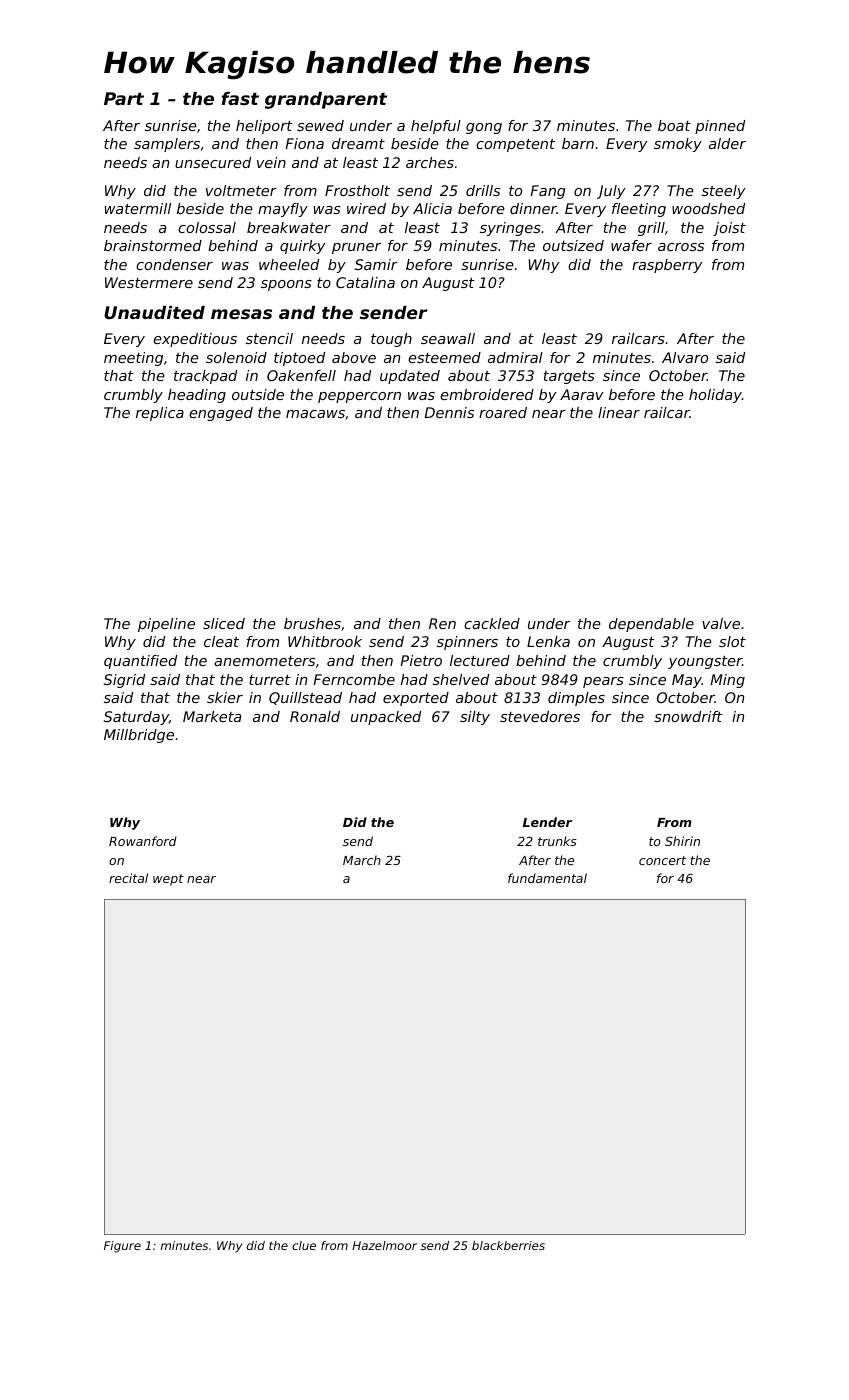 This screenshot has width=849, height=1400. What do you see at coordinates (236, 357) in the screenshot?
I see `solenoid` at bounding box center [236, 357].
